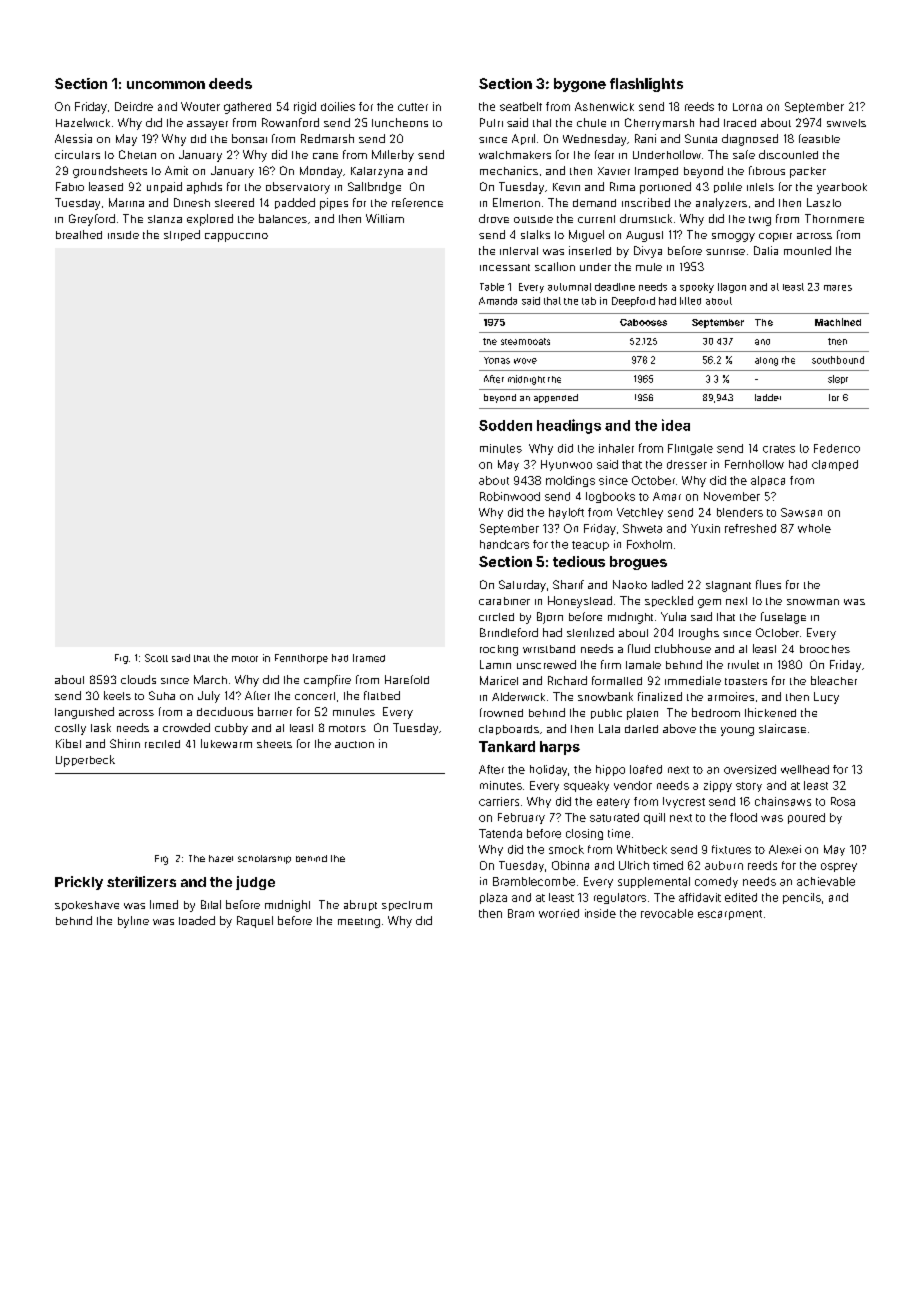  What do you see at coordinates (732, 288) in the screenshot?
I see `flagon` at bounding box center [732, 288].
